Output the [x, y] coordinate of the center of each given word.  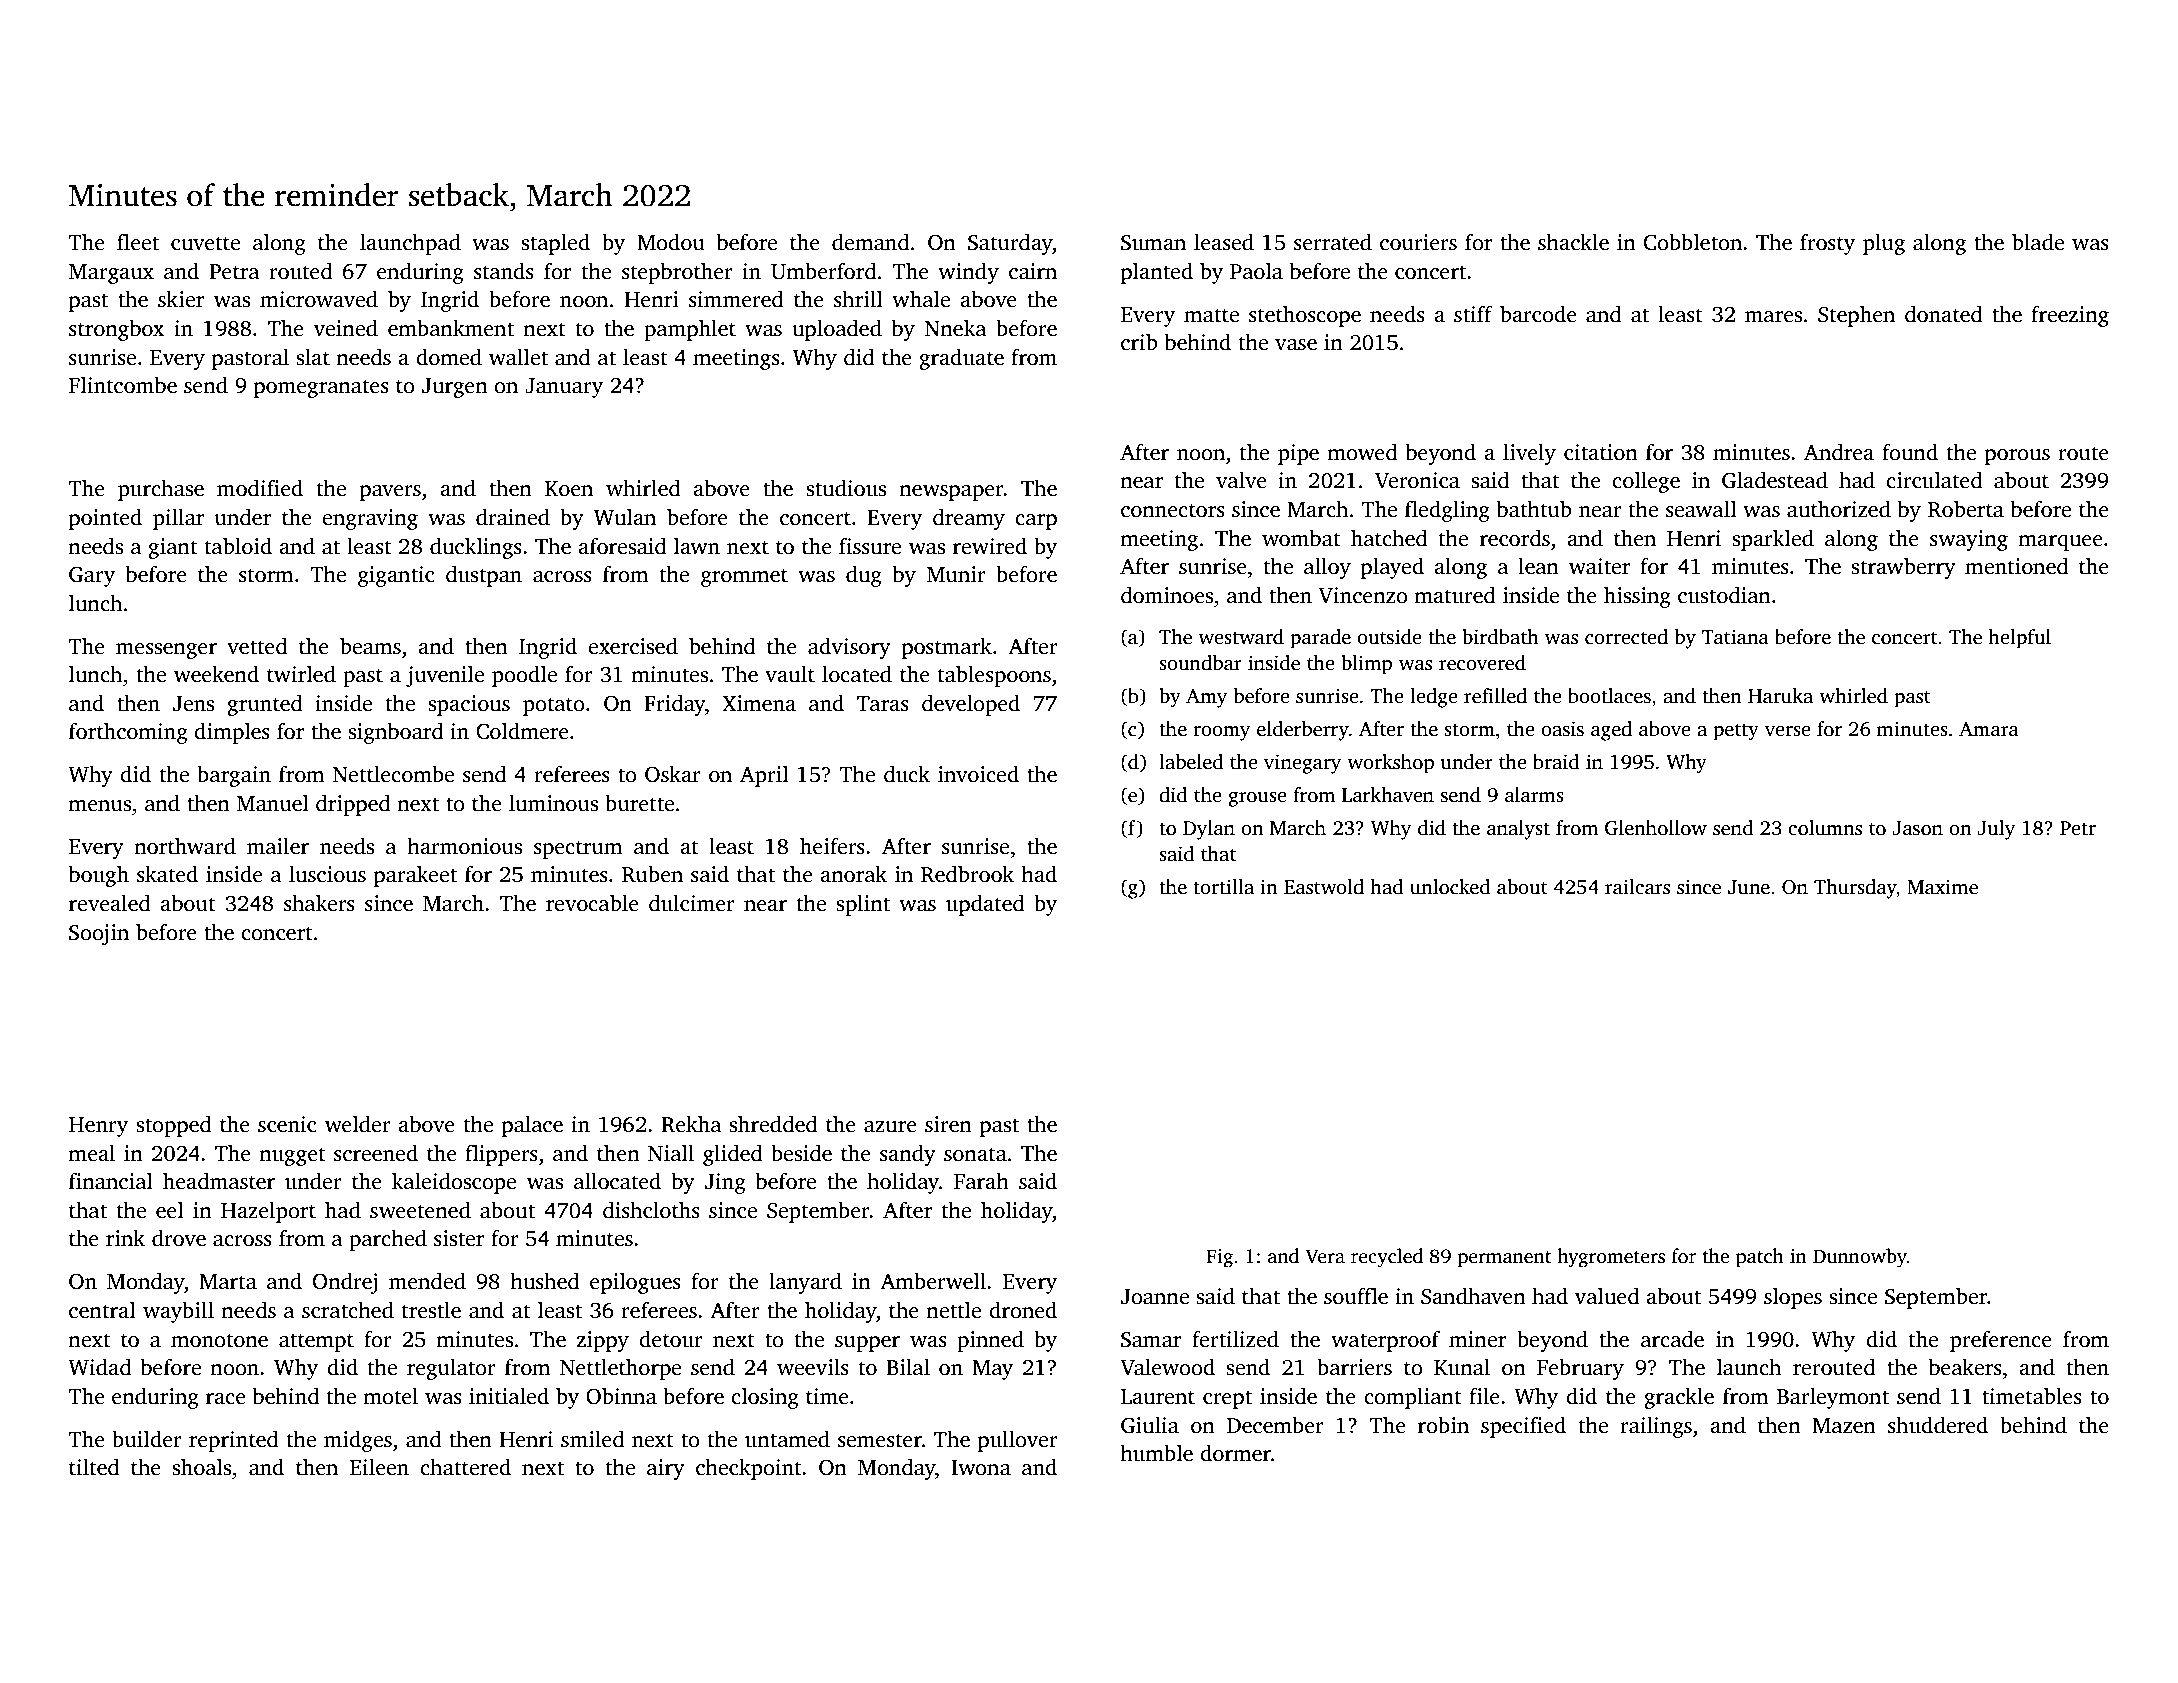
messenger [166, 651]
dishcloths [651, 1210]
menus [99, 806]
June [1749, 887]
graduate [961, 359]
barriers [1354, 1367]
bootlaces [1609, 696]
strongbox [116, 330]
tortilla [1223, 887]
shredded [773, 1124]
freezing [2070, 316]
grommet [744, 577]
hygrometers [1611, 1258]
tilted [94, 1467]
